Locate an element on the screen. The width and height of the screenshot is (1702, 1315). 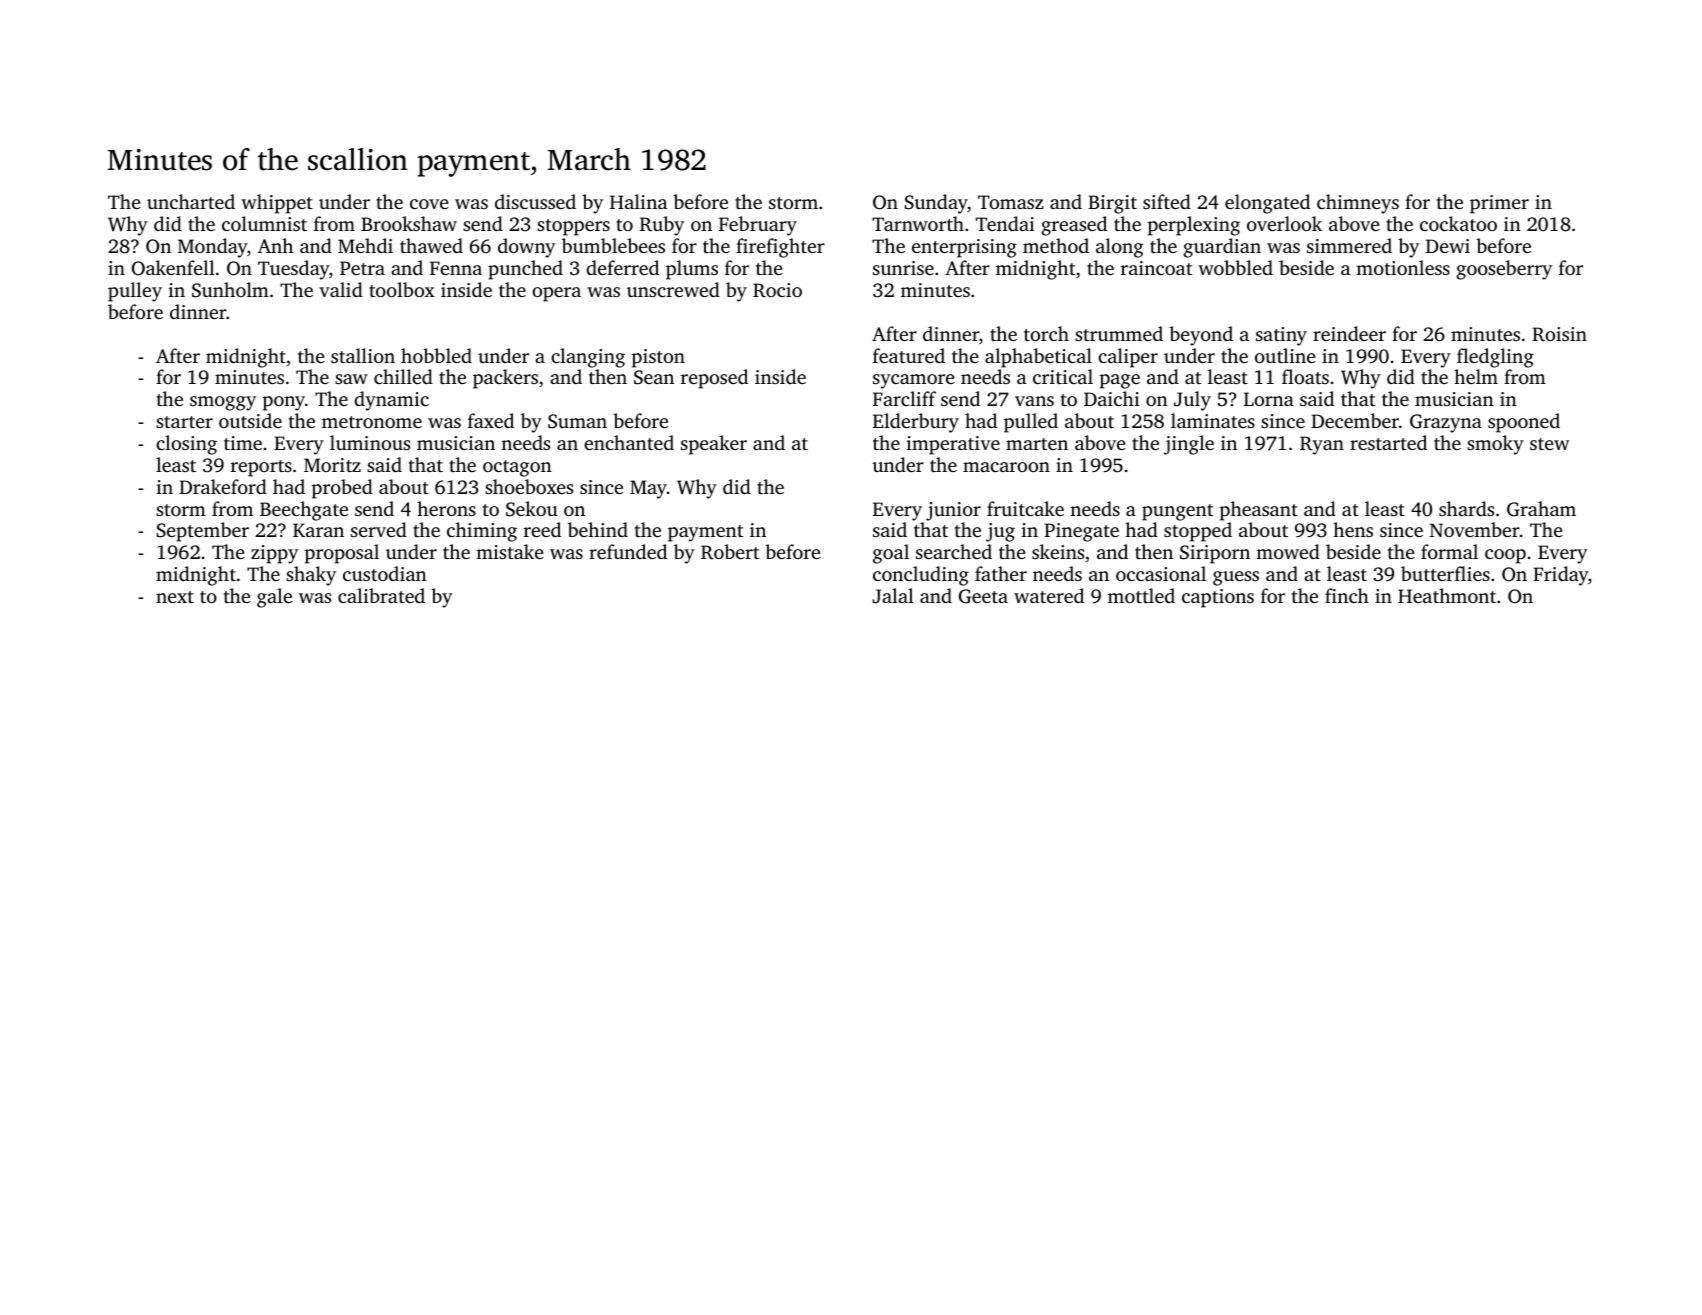
stallion is located at coordinates (363, 355).
